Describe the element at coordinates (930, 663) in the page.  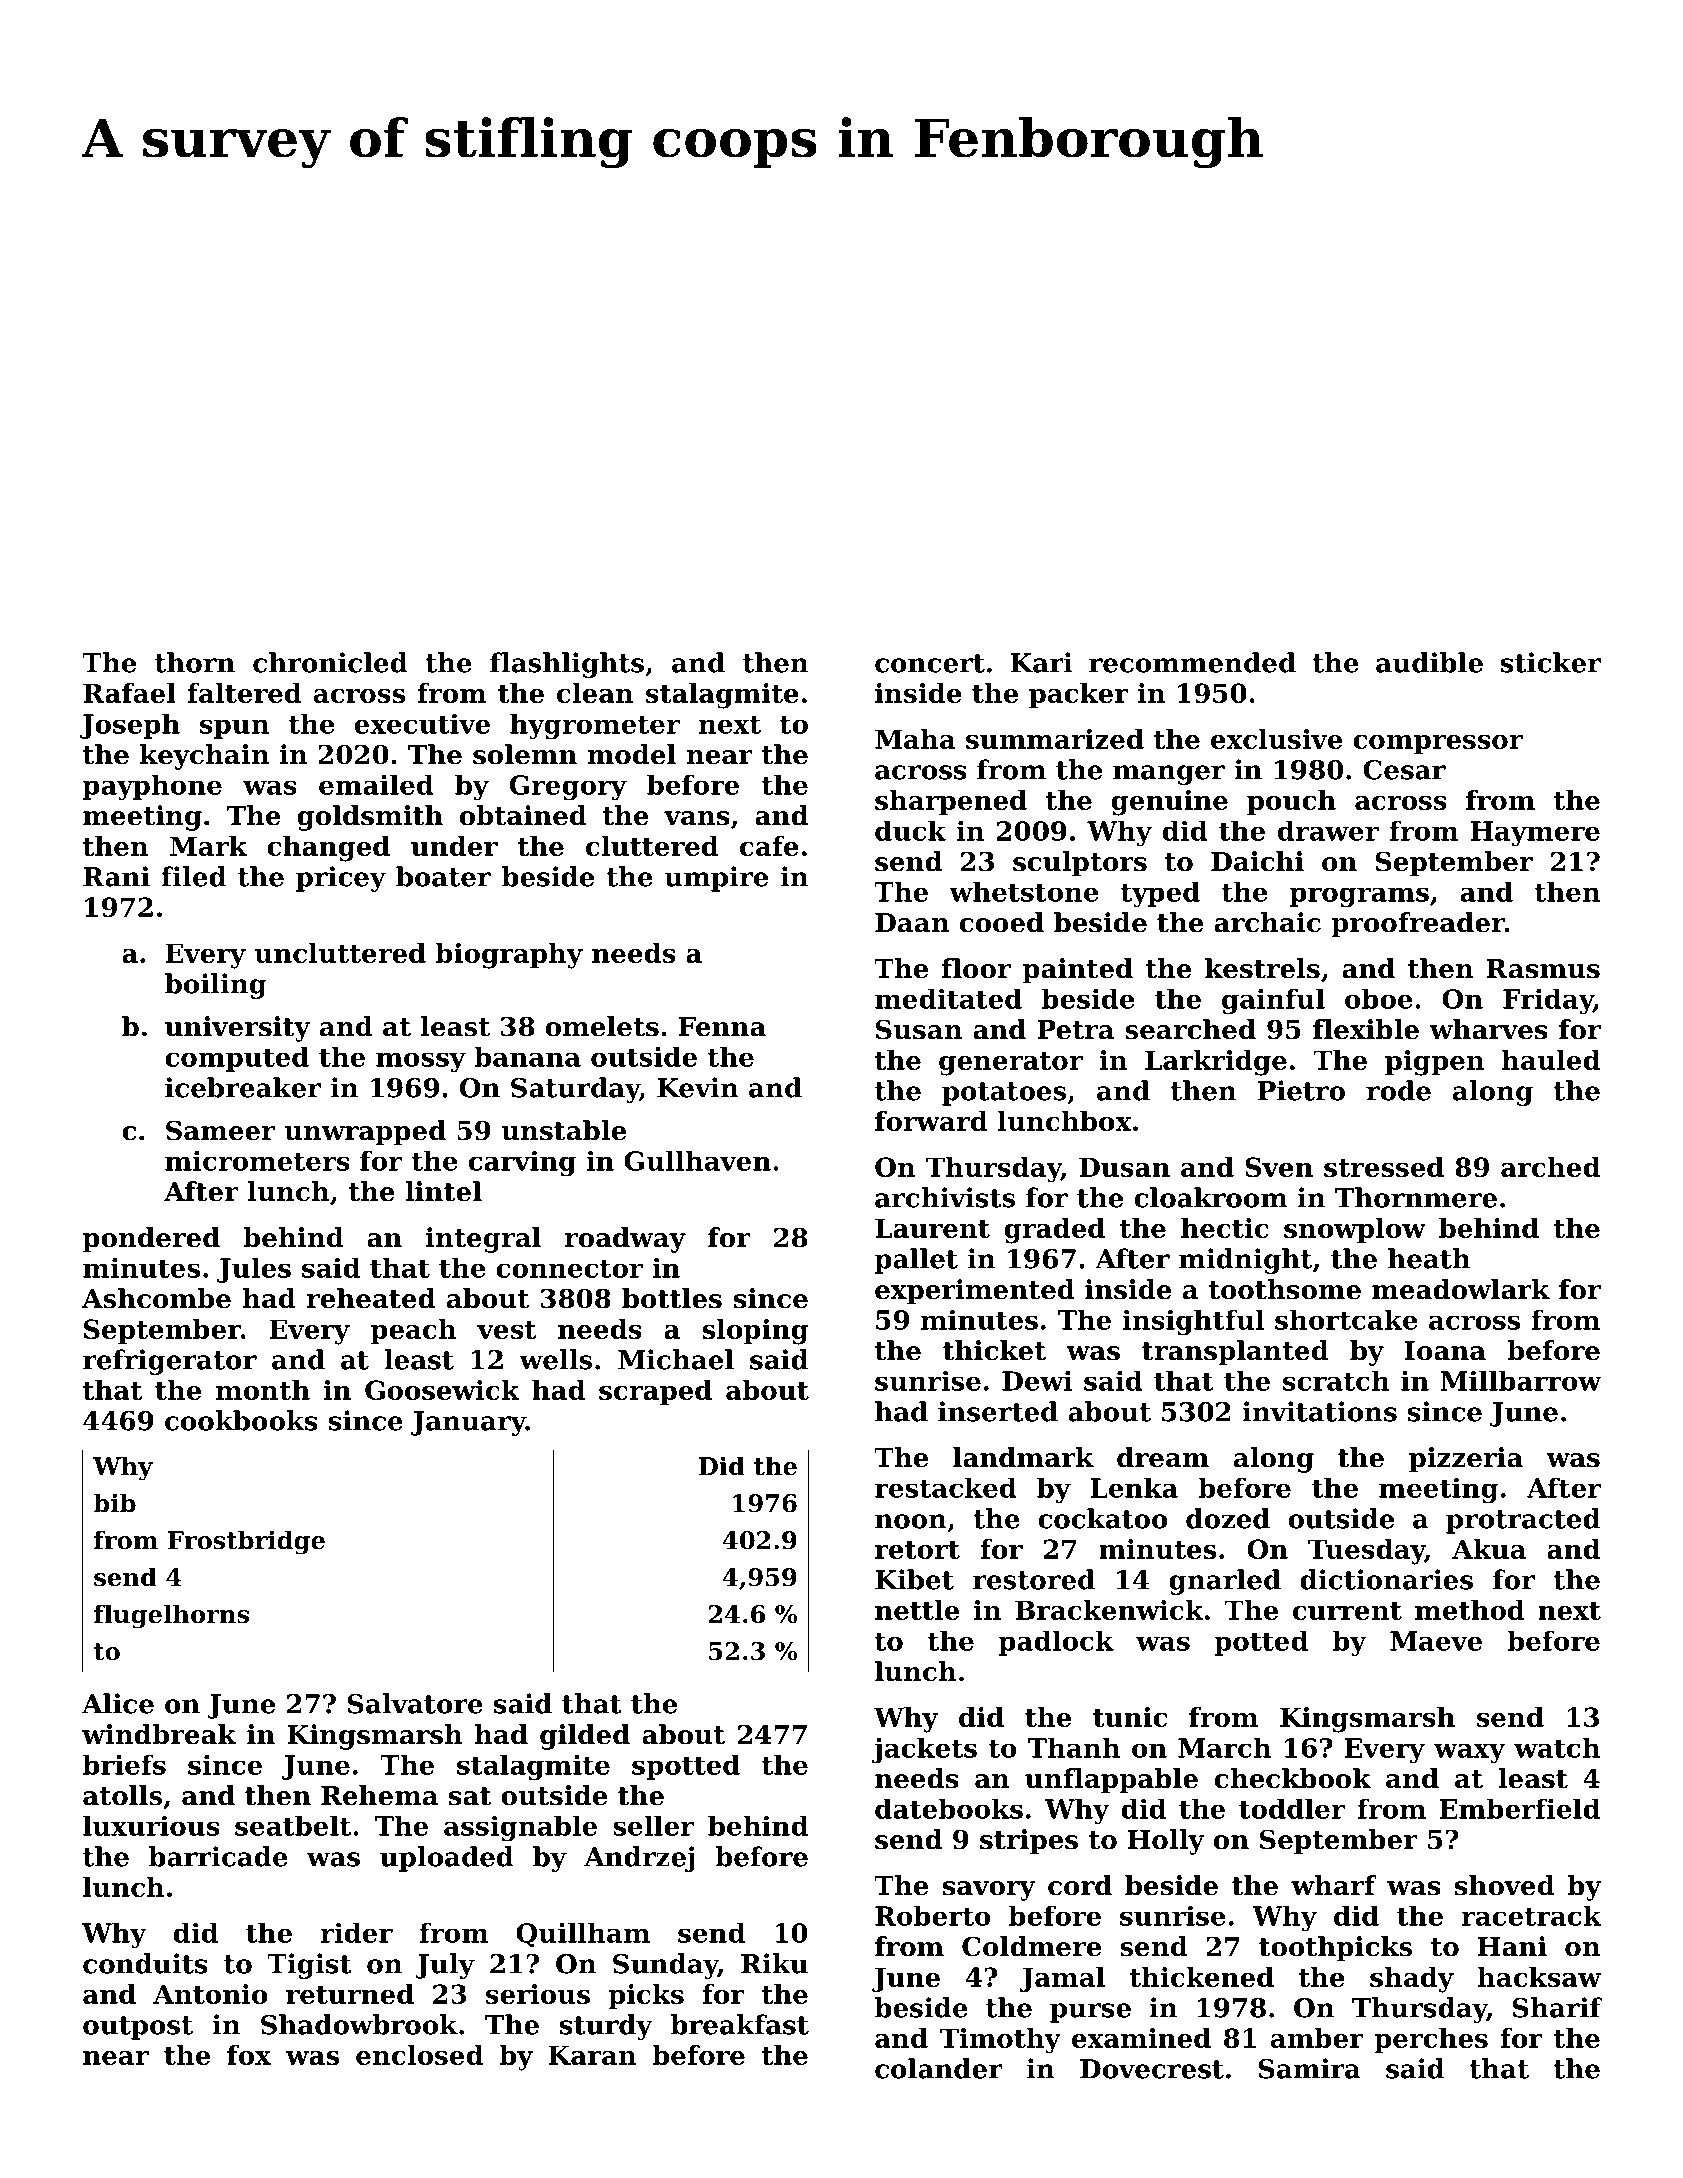
I see `concert` at that location.
